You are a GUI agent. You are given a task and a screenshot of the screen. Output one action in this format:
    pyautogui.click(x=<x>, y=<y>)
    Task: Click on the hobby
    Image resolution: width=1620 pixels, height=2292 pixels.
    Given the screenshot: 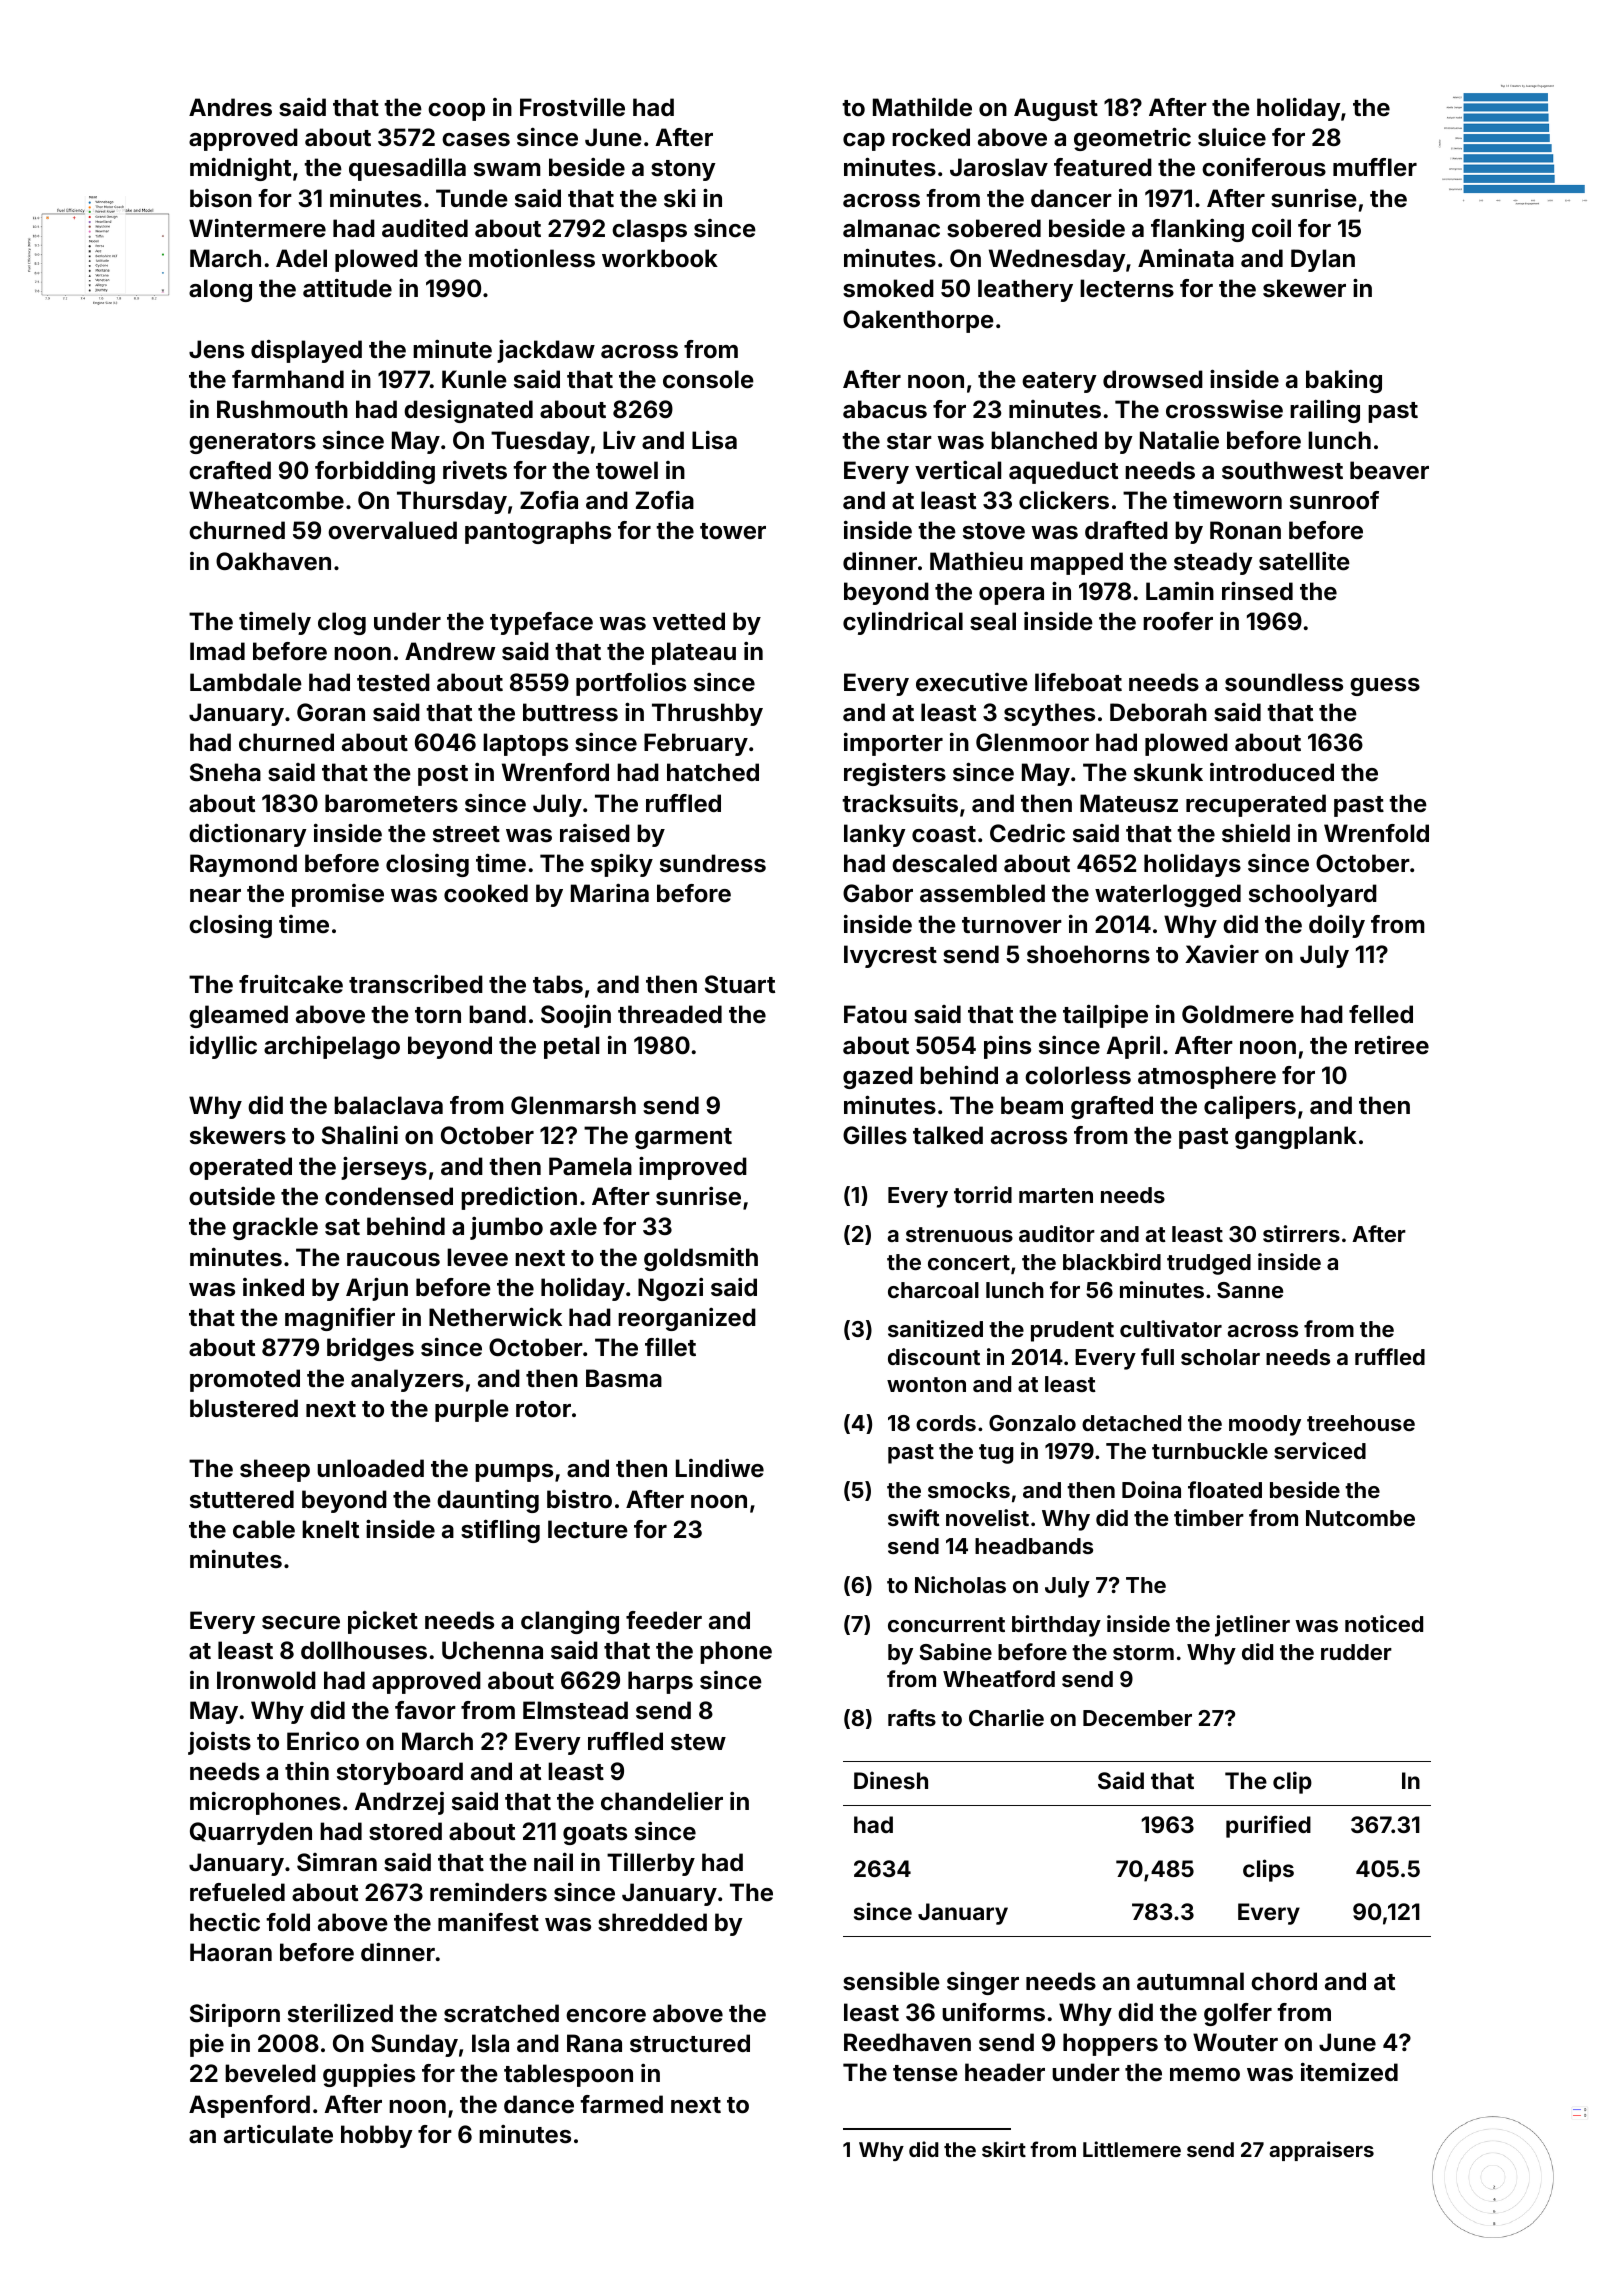 What is the action you would take?
    pyautogui.click(x=377, y=2136)
